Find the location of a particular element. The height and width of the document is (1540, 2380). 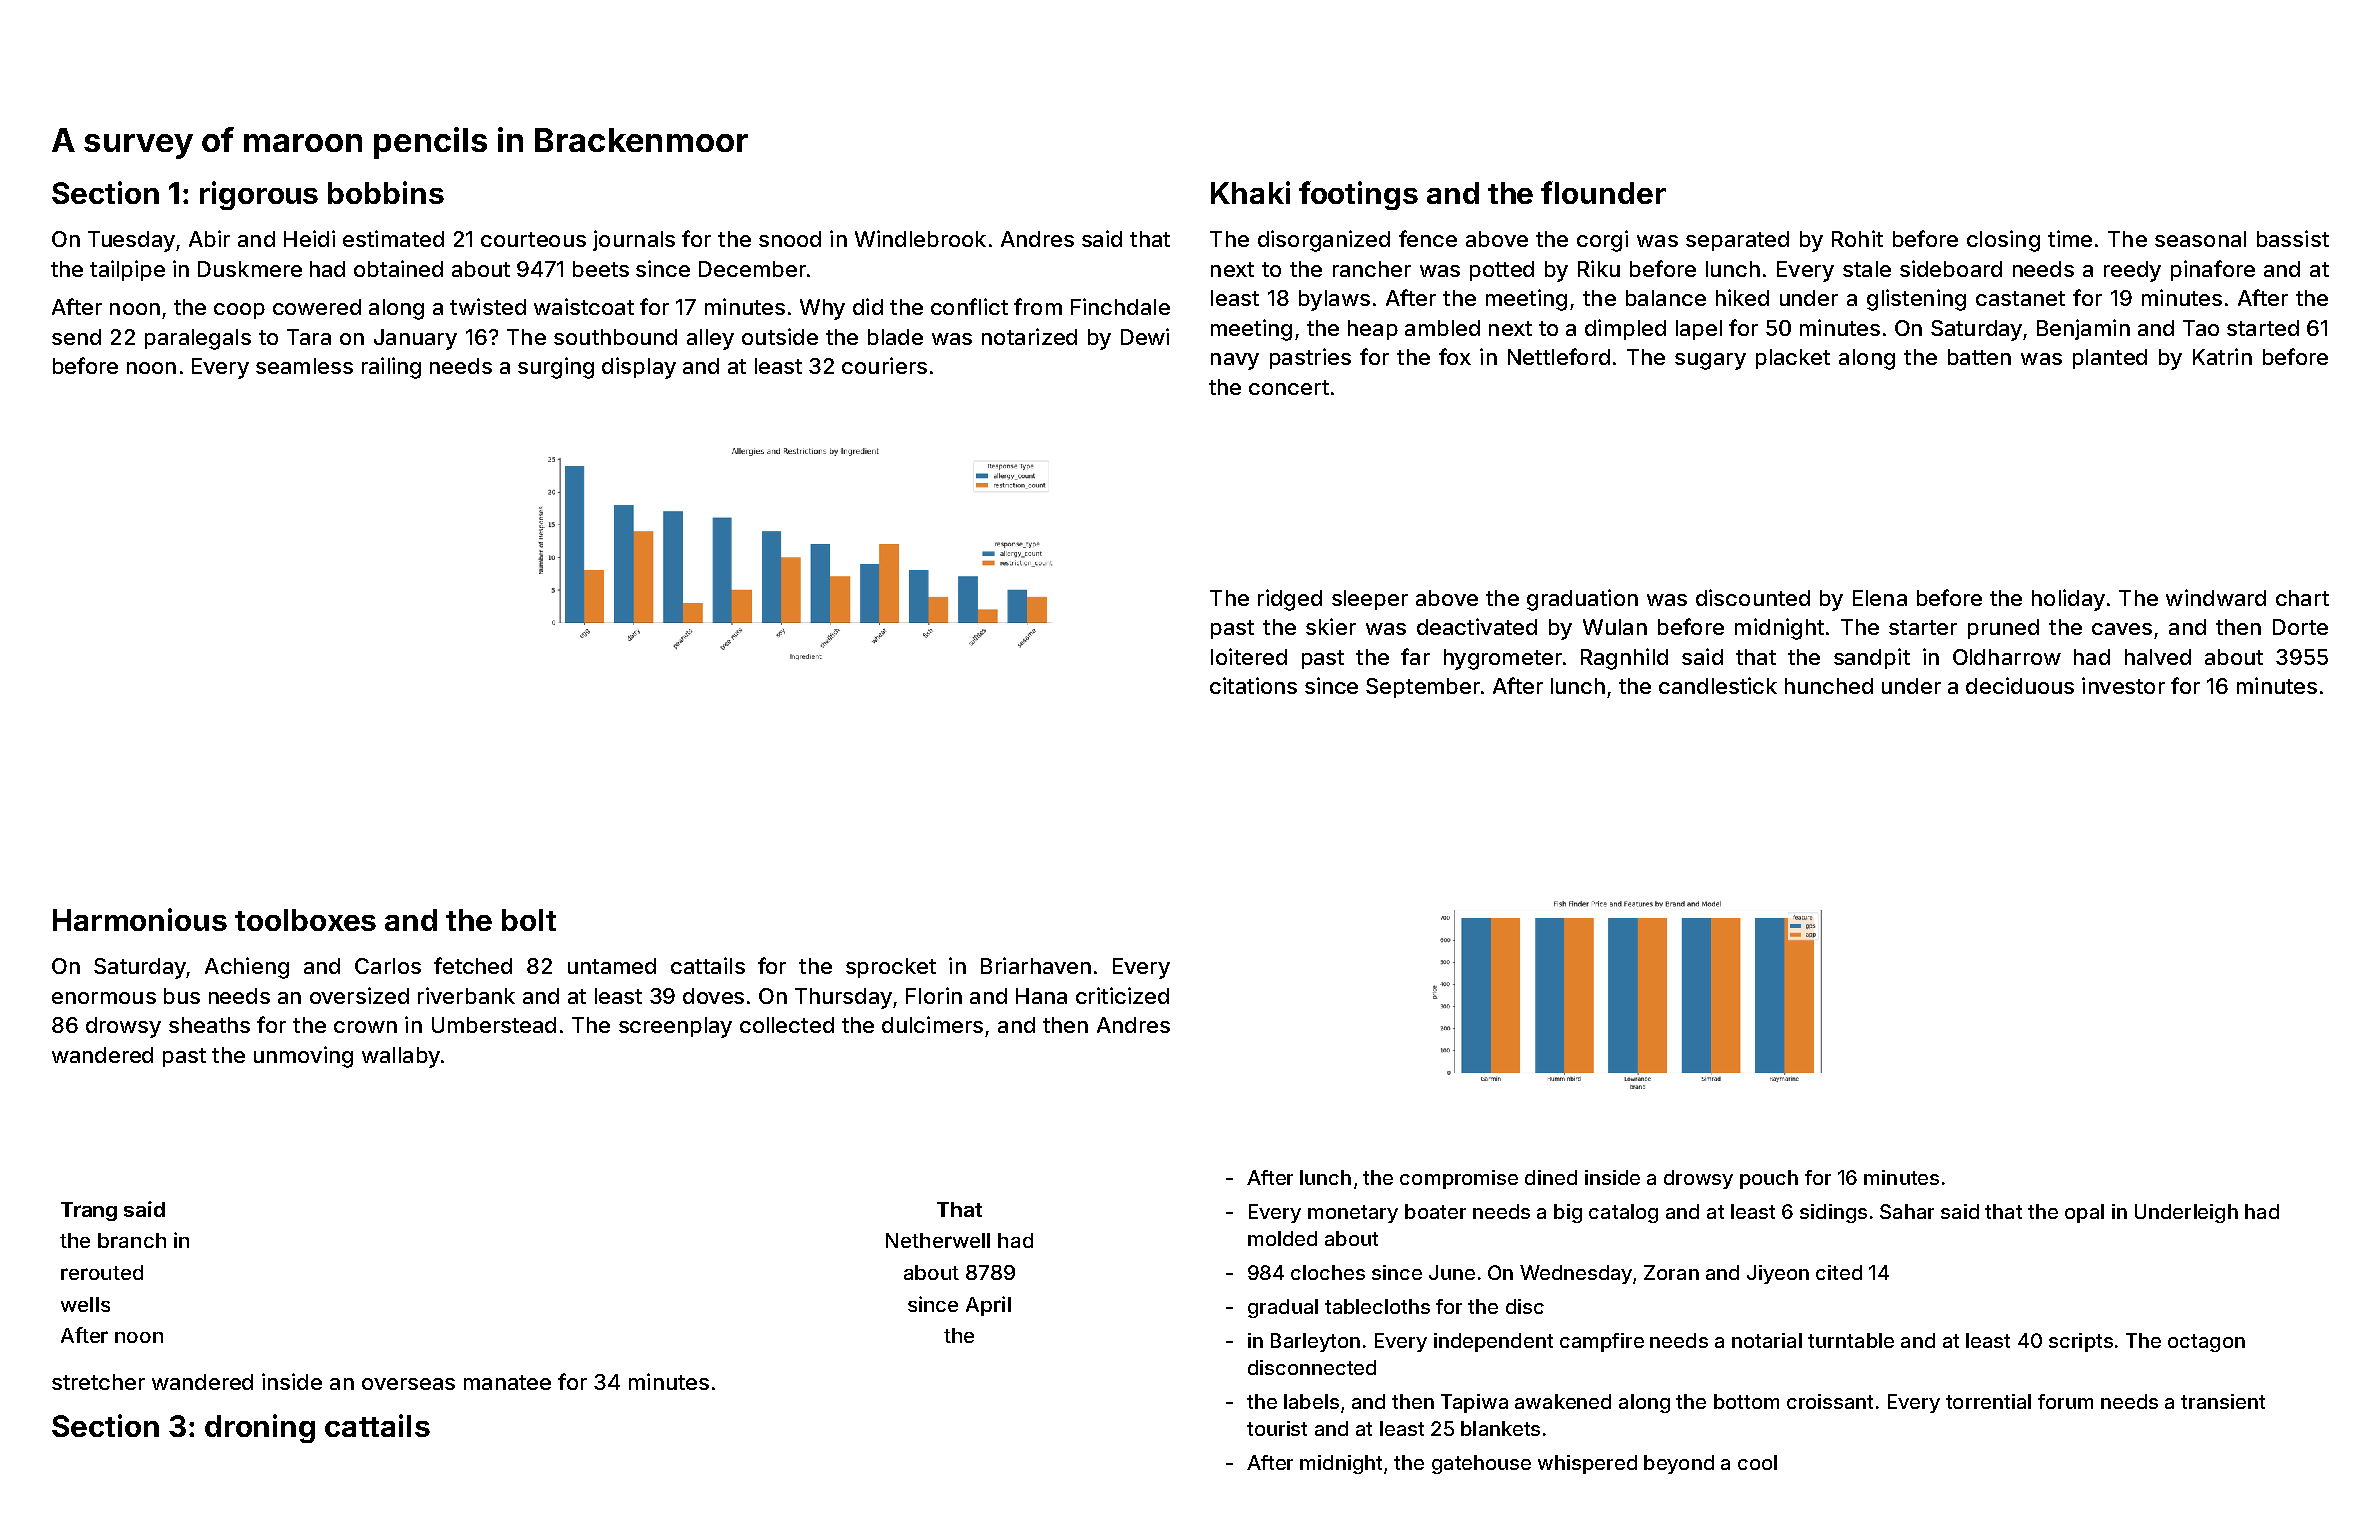

windward is located at coordinates (2216, 597).
